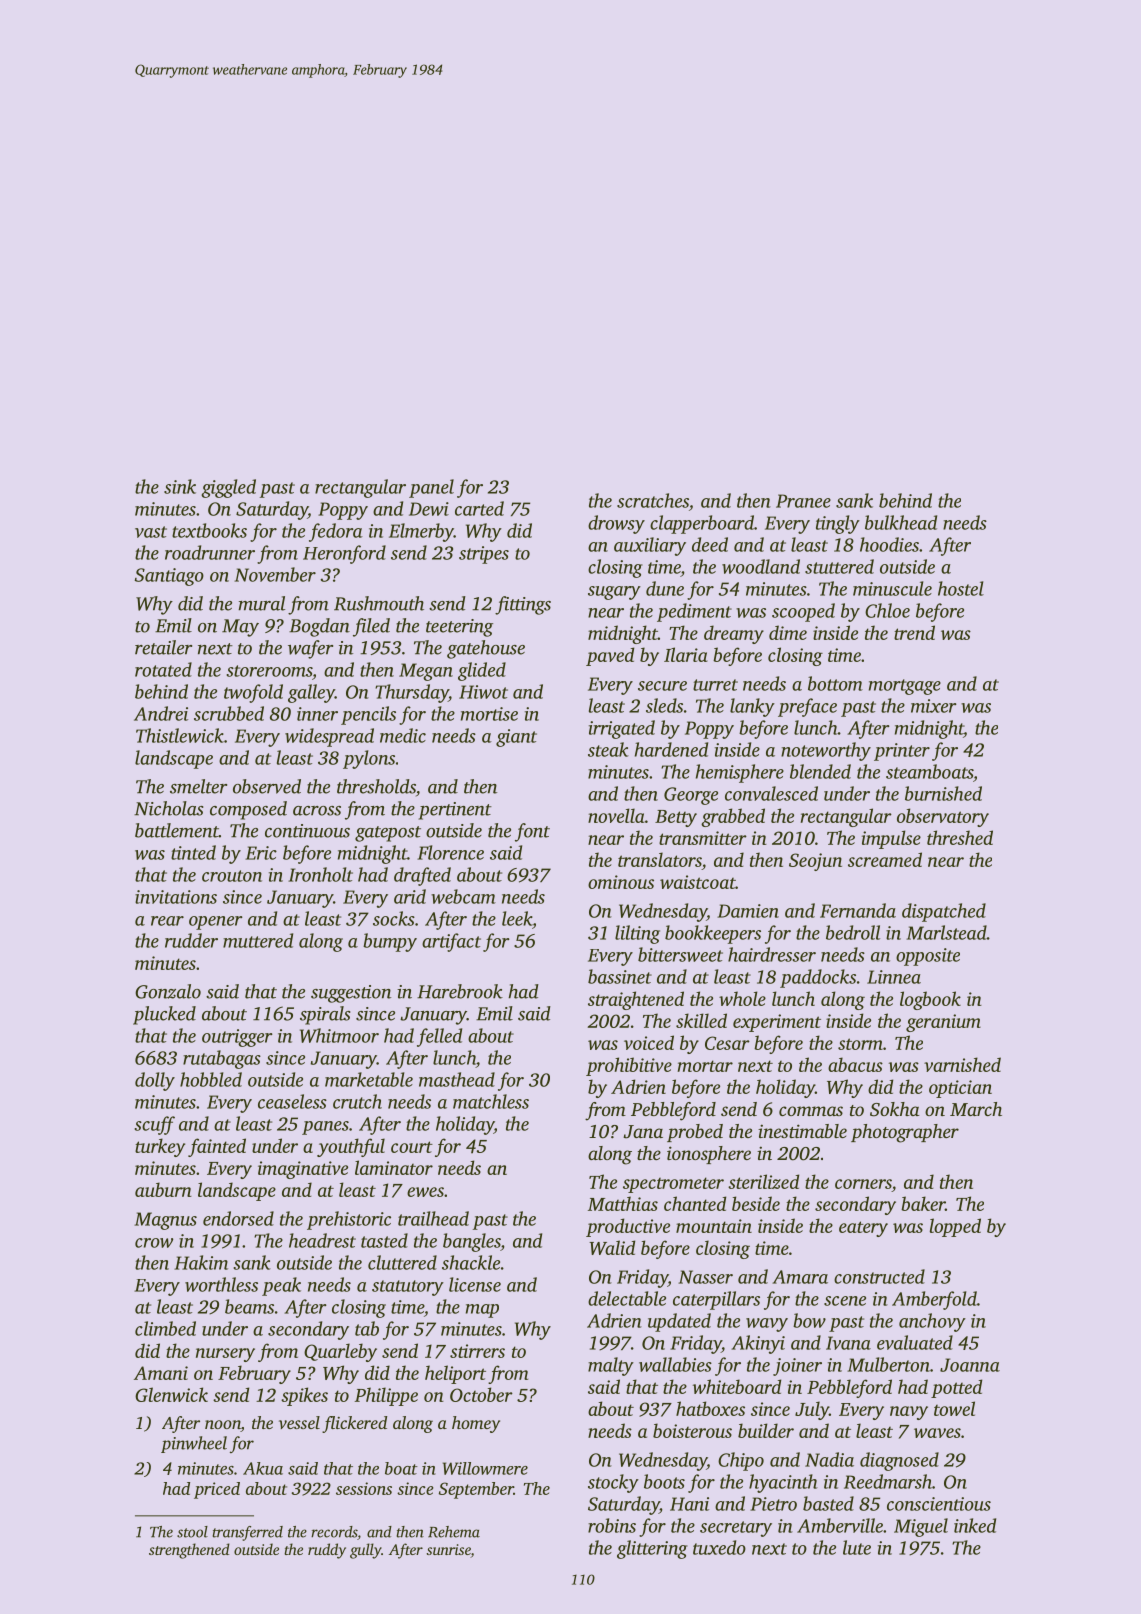  Describe the element at coordinates (325, 1015) in the screenshot. I see `spirals` at that location.
